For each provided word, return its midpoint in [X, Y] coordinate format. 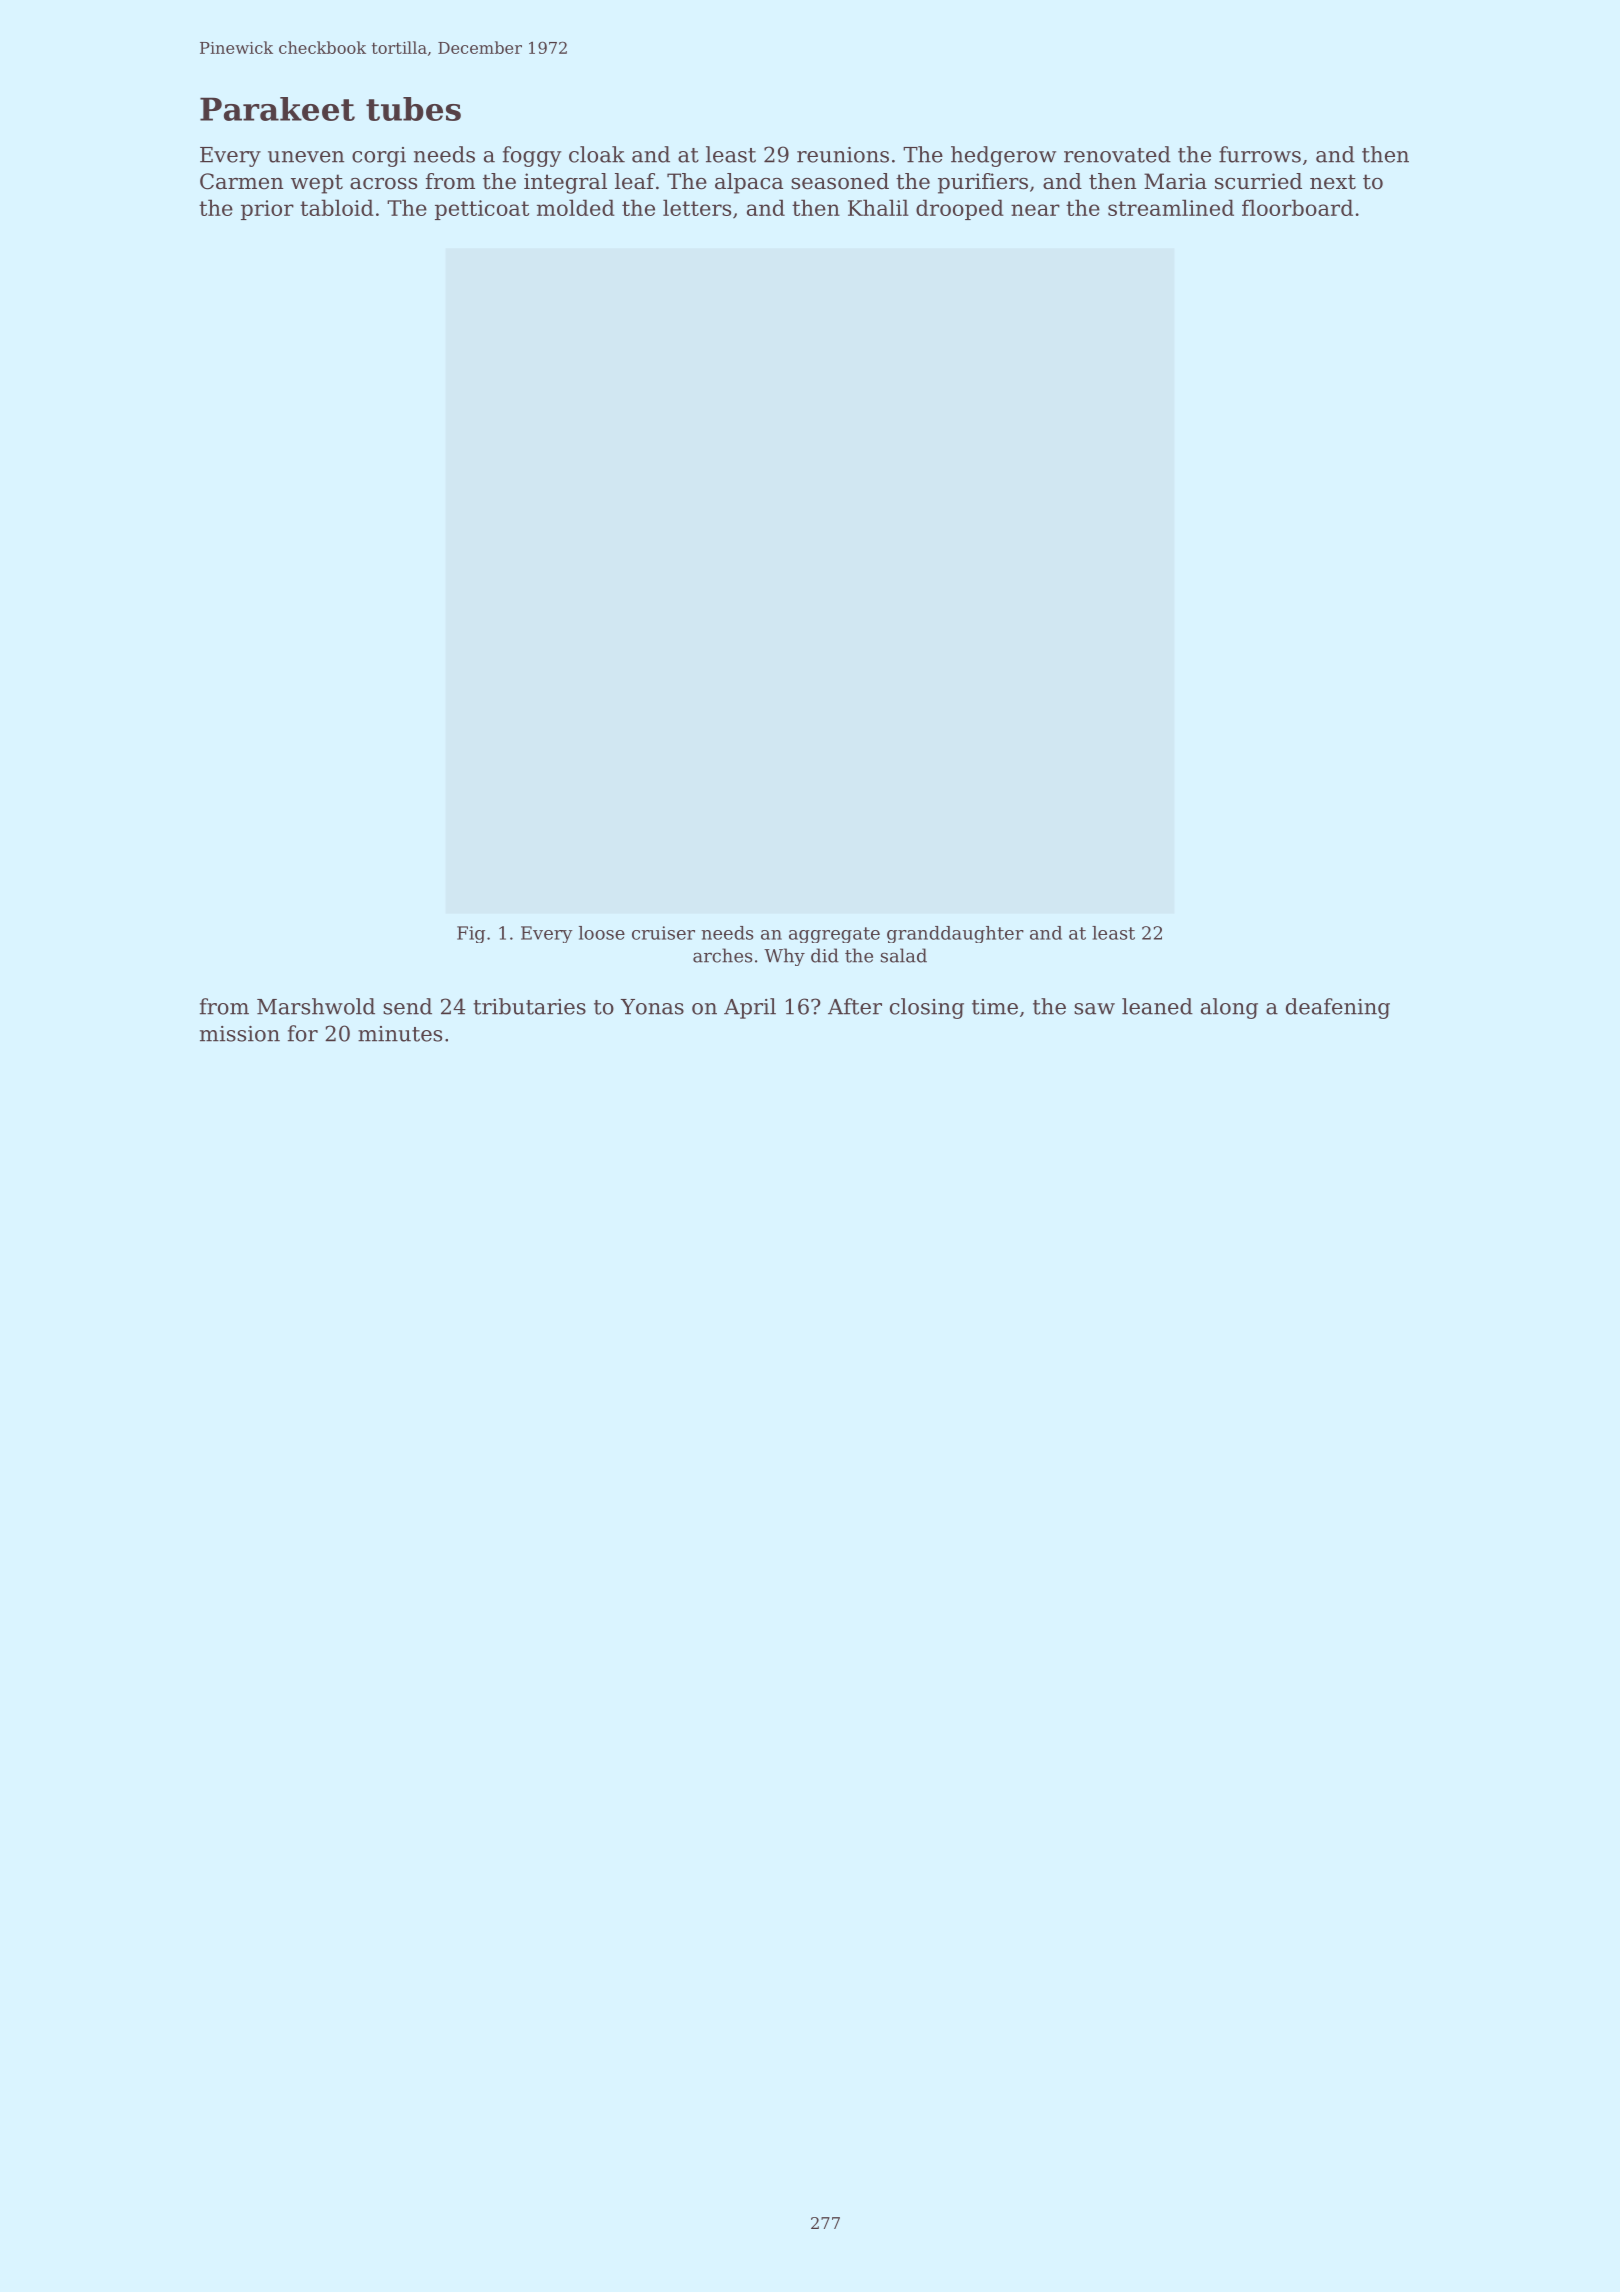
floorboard [1297, 207]
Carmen [242, 181]
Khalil [878, 207]
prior [267, 210]
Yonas [652, 1007]
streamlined [1171, 207]
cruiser [663, 933]
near [1035, 210]
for [303, 1033]
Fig [471, 934]
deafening [1338, 1008]
